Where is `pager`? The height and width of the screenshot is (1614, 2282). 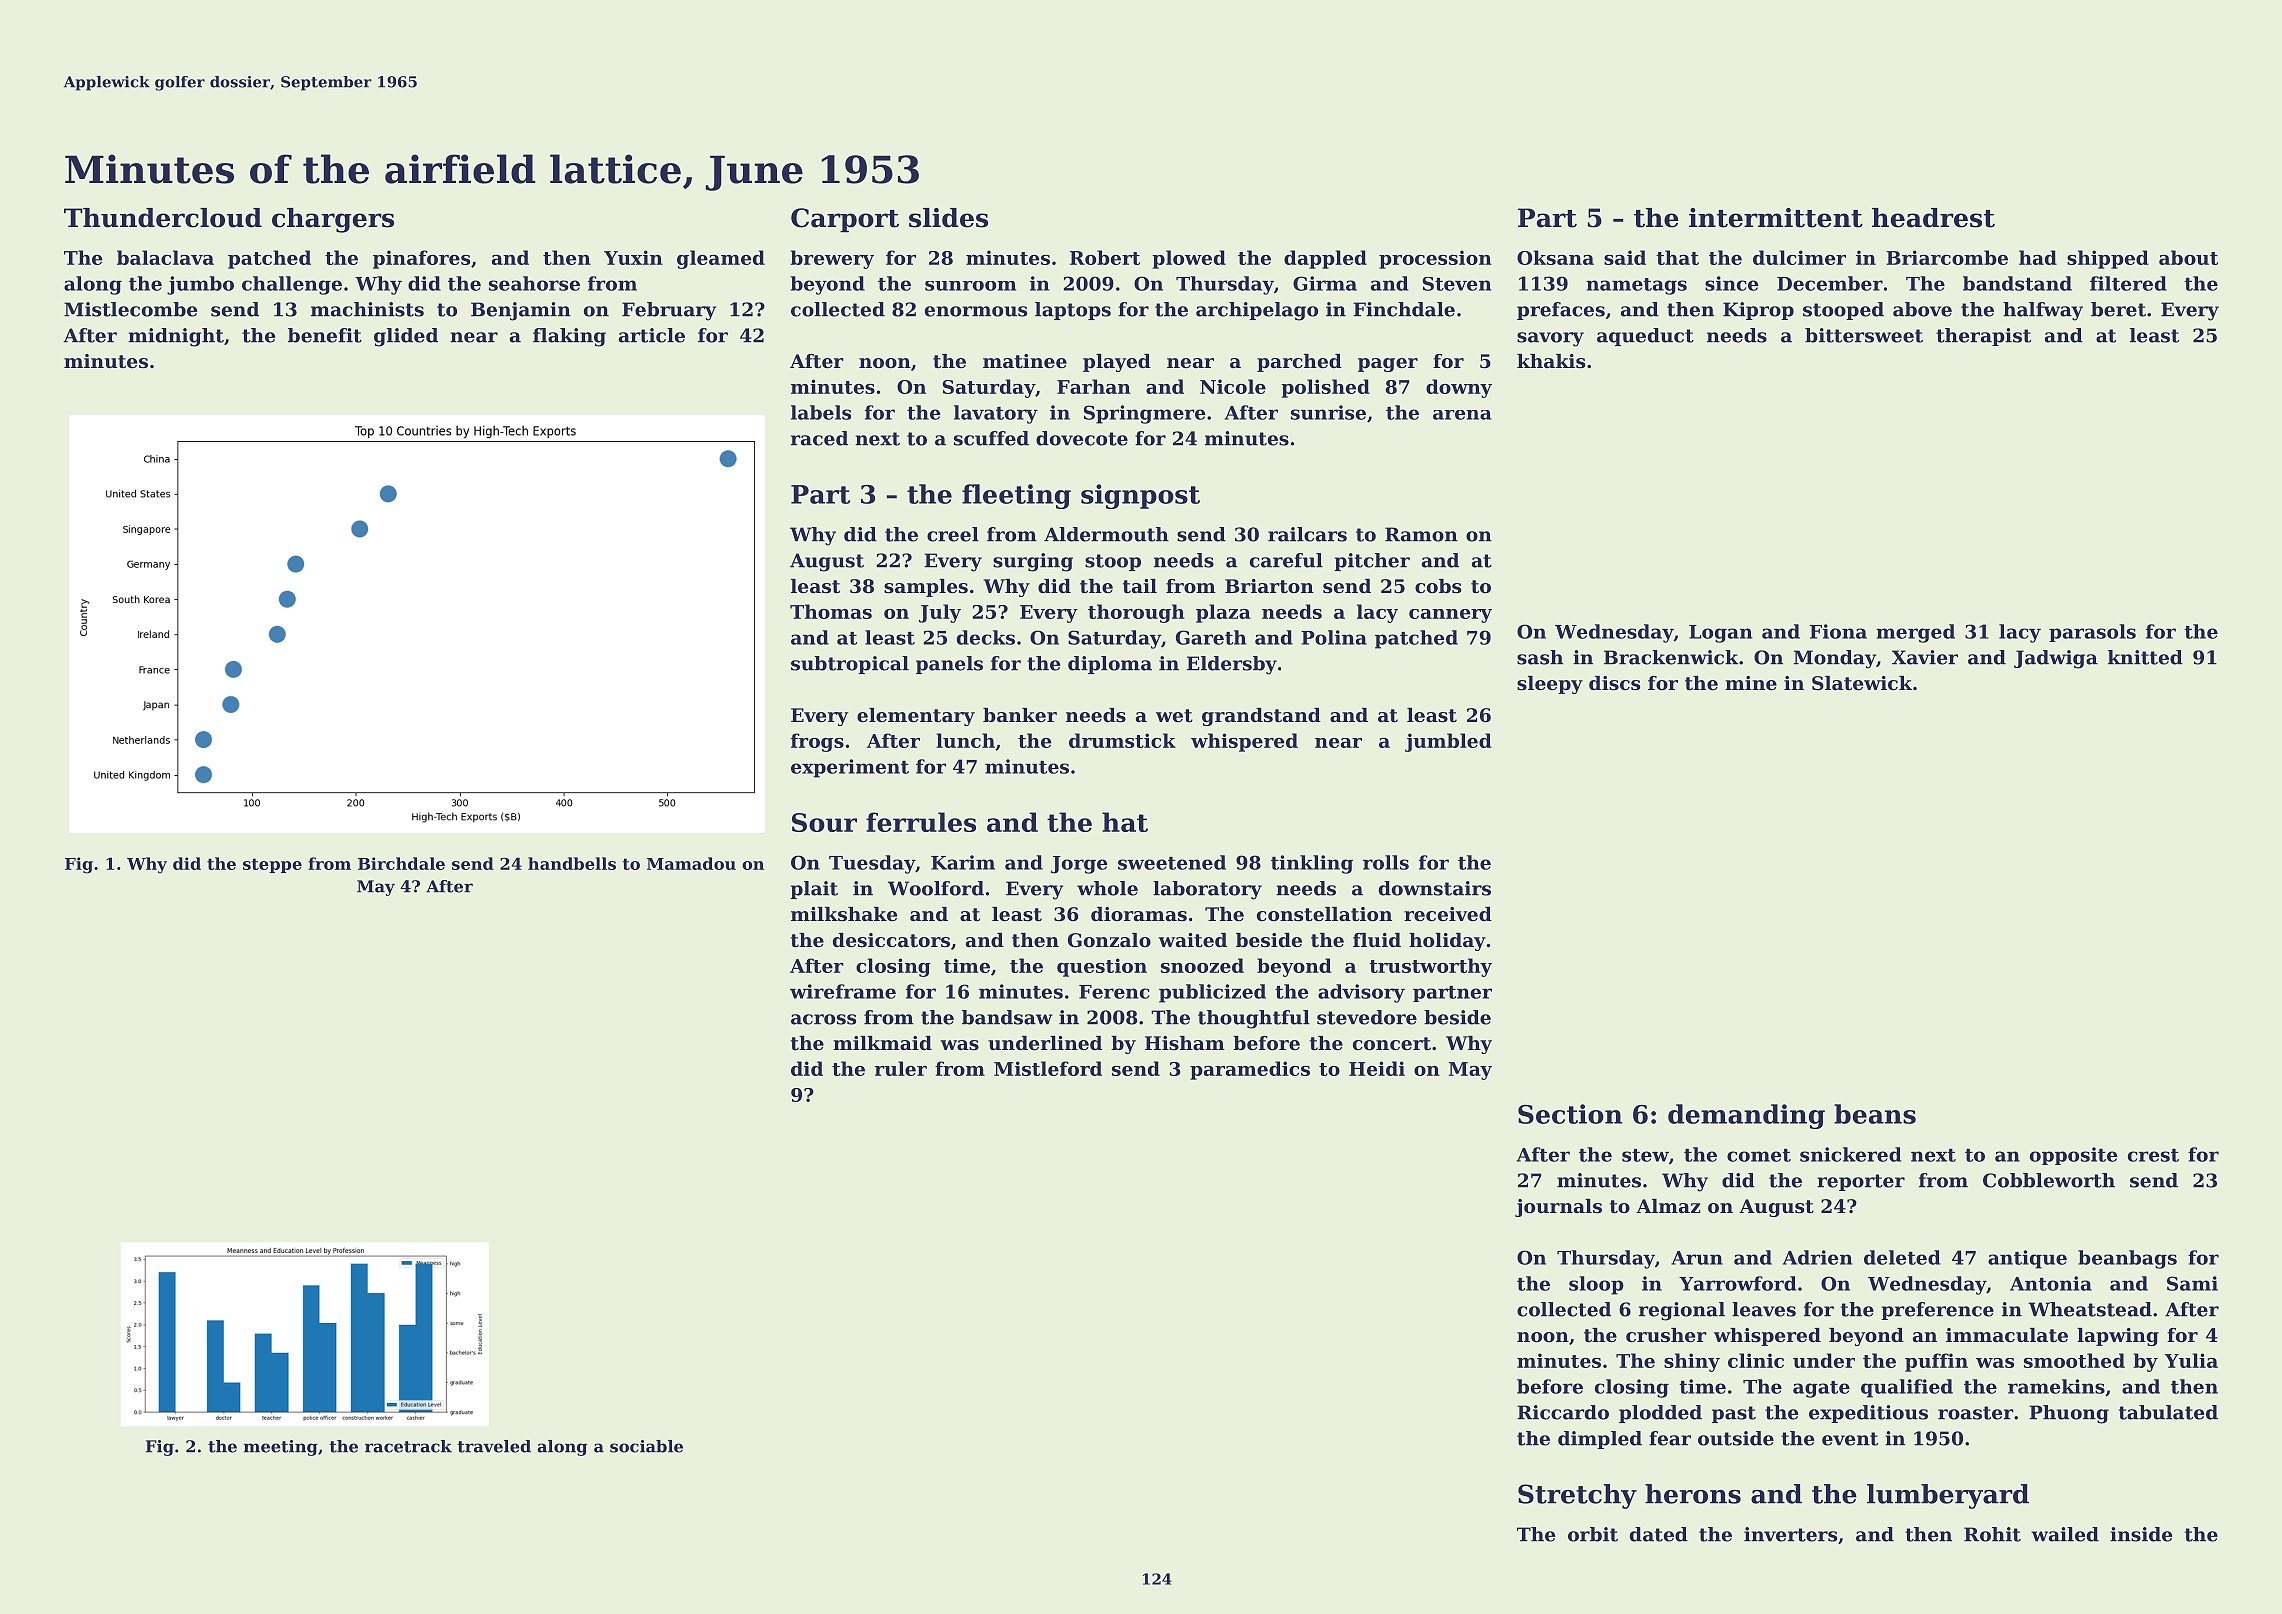
pager is located at coordinates (1388, 365).
